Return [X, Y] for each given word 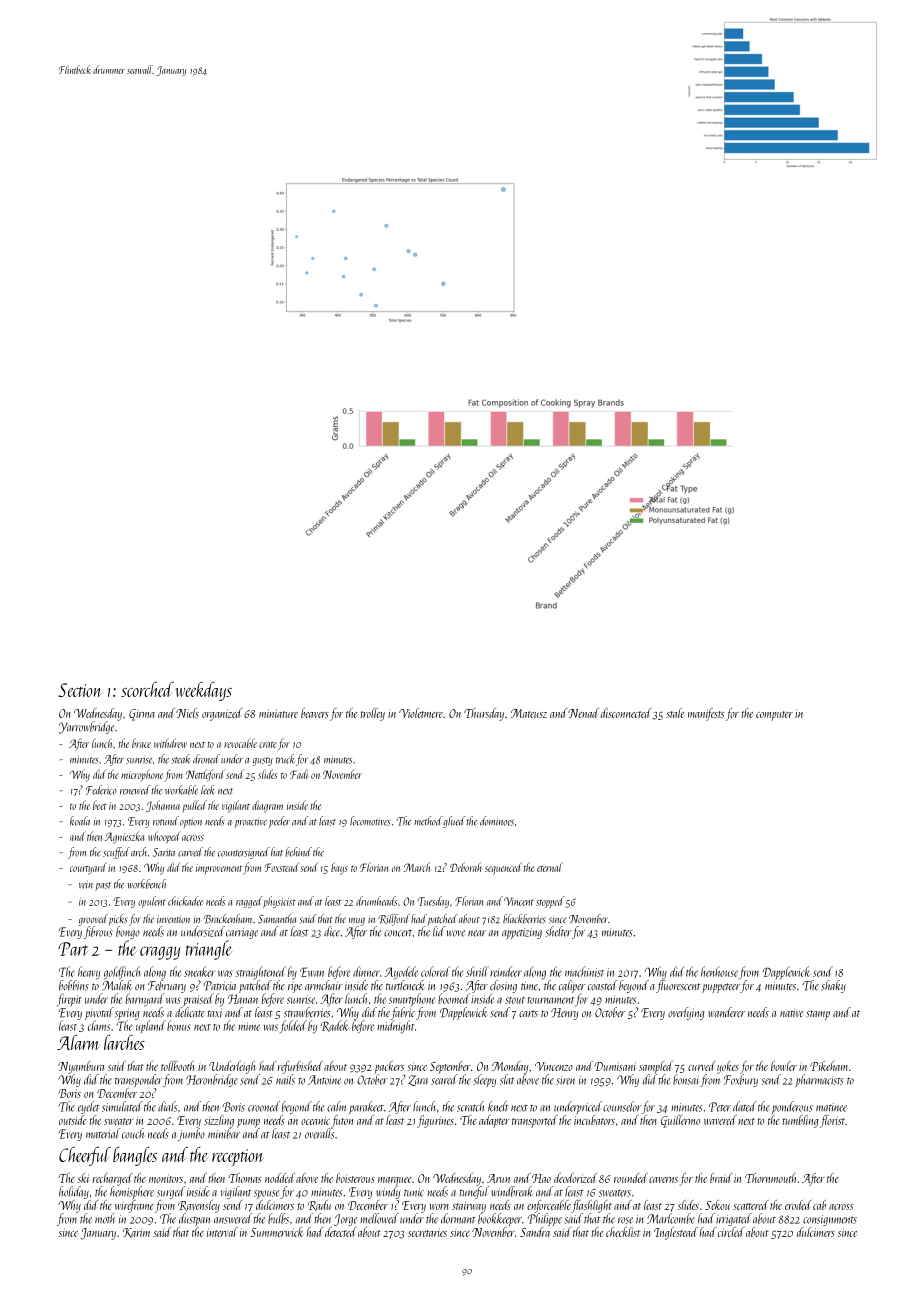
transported [535, 1121]
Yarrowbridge [86, 727]
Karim [136, 1233]
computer [774, 716]
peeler [279, 822]
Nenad [583, 713]
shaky [833, 986]
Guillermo [680, 1121]
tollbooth [178, 1066]
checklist [623, 1232]
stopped [550, 902]
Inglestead [676, 1233]
